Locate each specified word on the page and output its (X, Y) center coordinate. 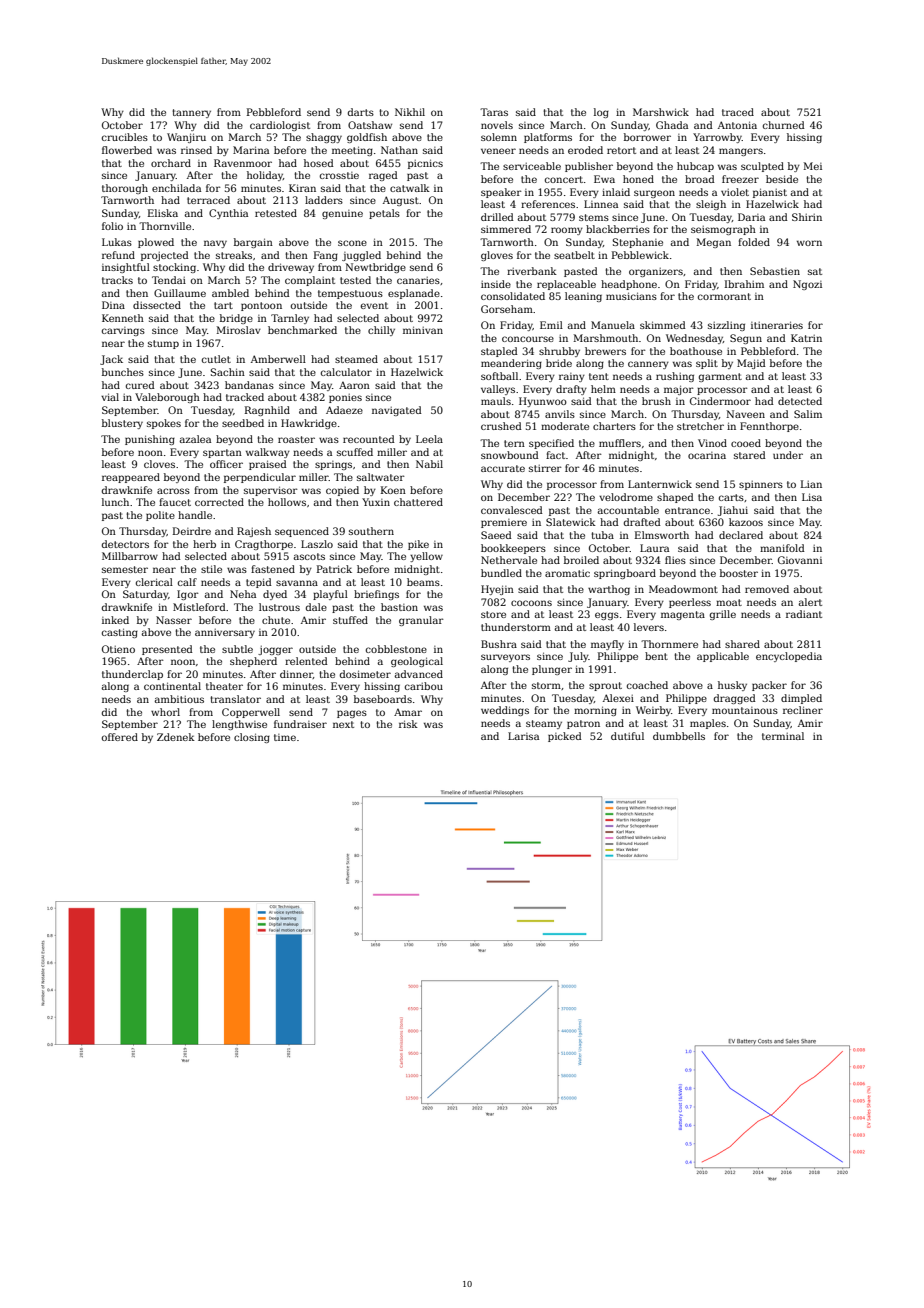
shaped (675, 498)
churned (784, 125)
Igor (188, 595)
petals (384, 214)
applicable (723, 657)
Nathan (399, 150)
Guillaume (180, 293)
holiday (265, 176)
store (493, 614)
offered (120, 737)
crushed (501, 426)
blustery (122, 424)
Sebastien (775, 271)
